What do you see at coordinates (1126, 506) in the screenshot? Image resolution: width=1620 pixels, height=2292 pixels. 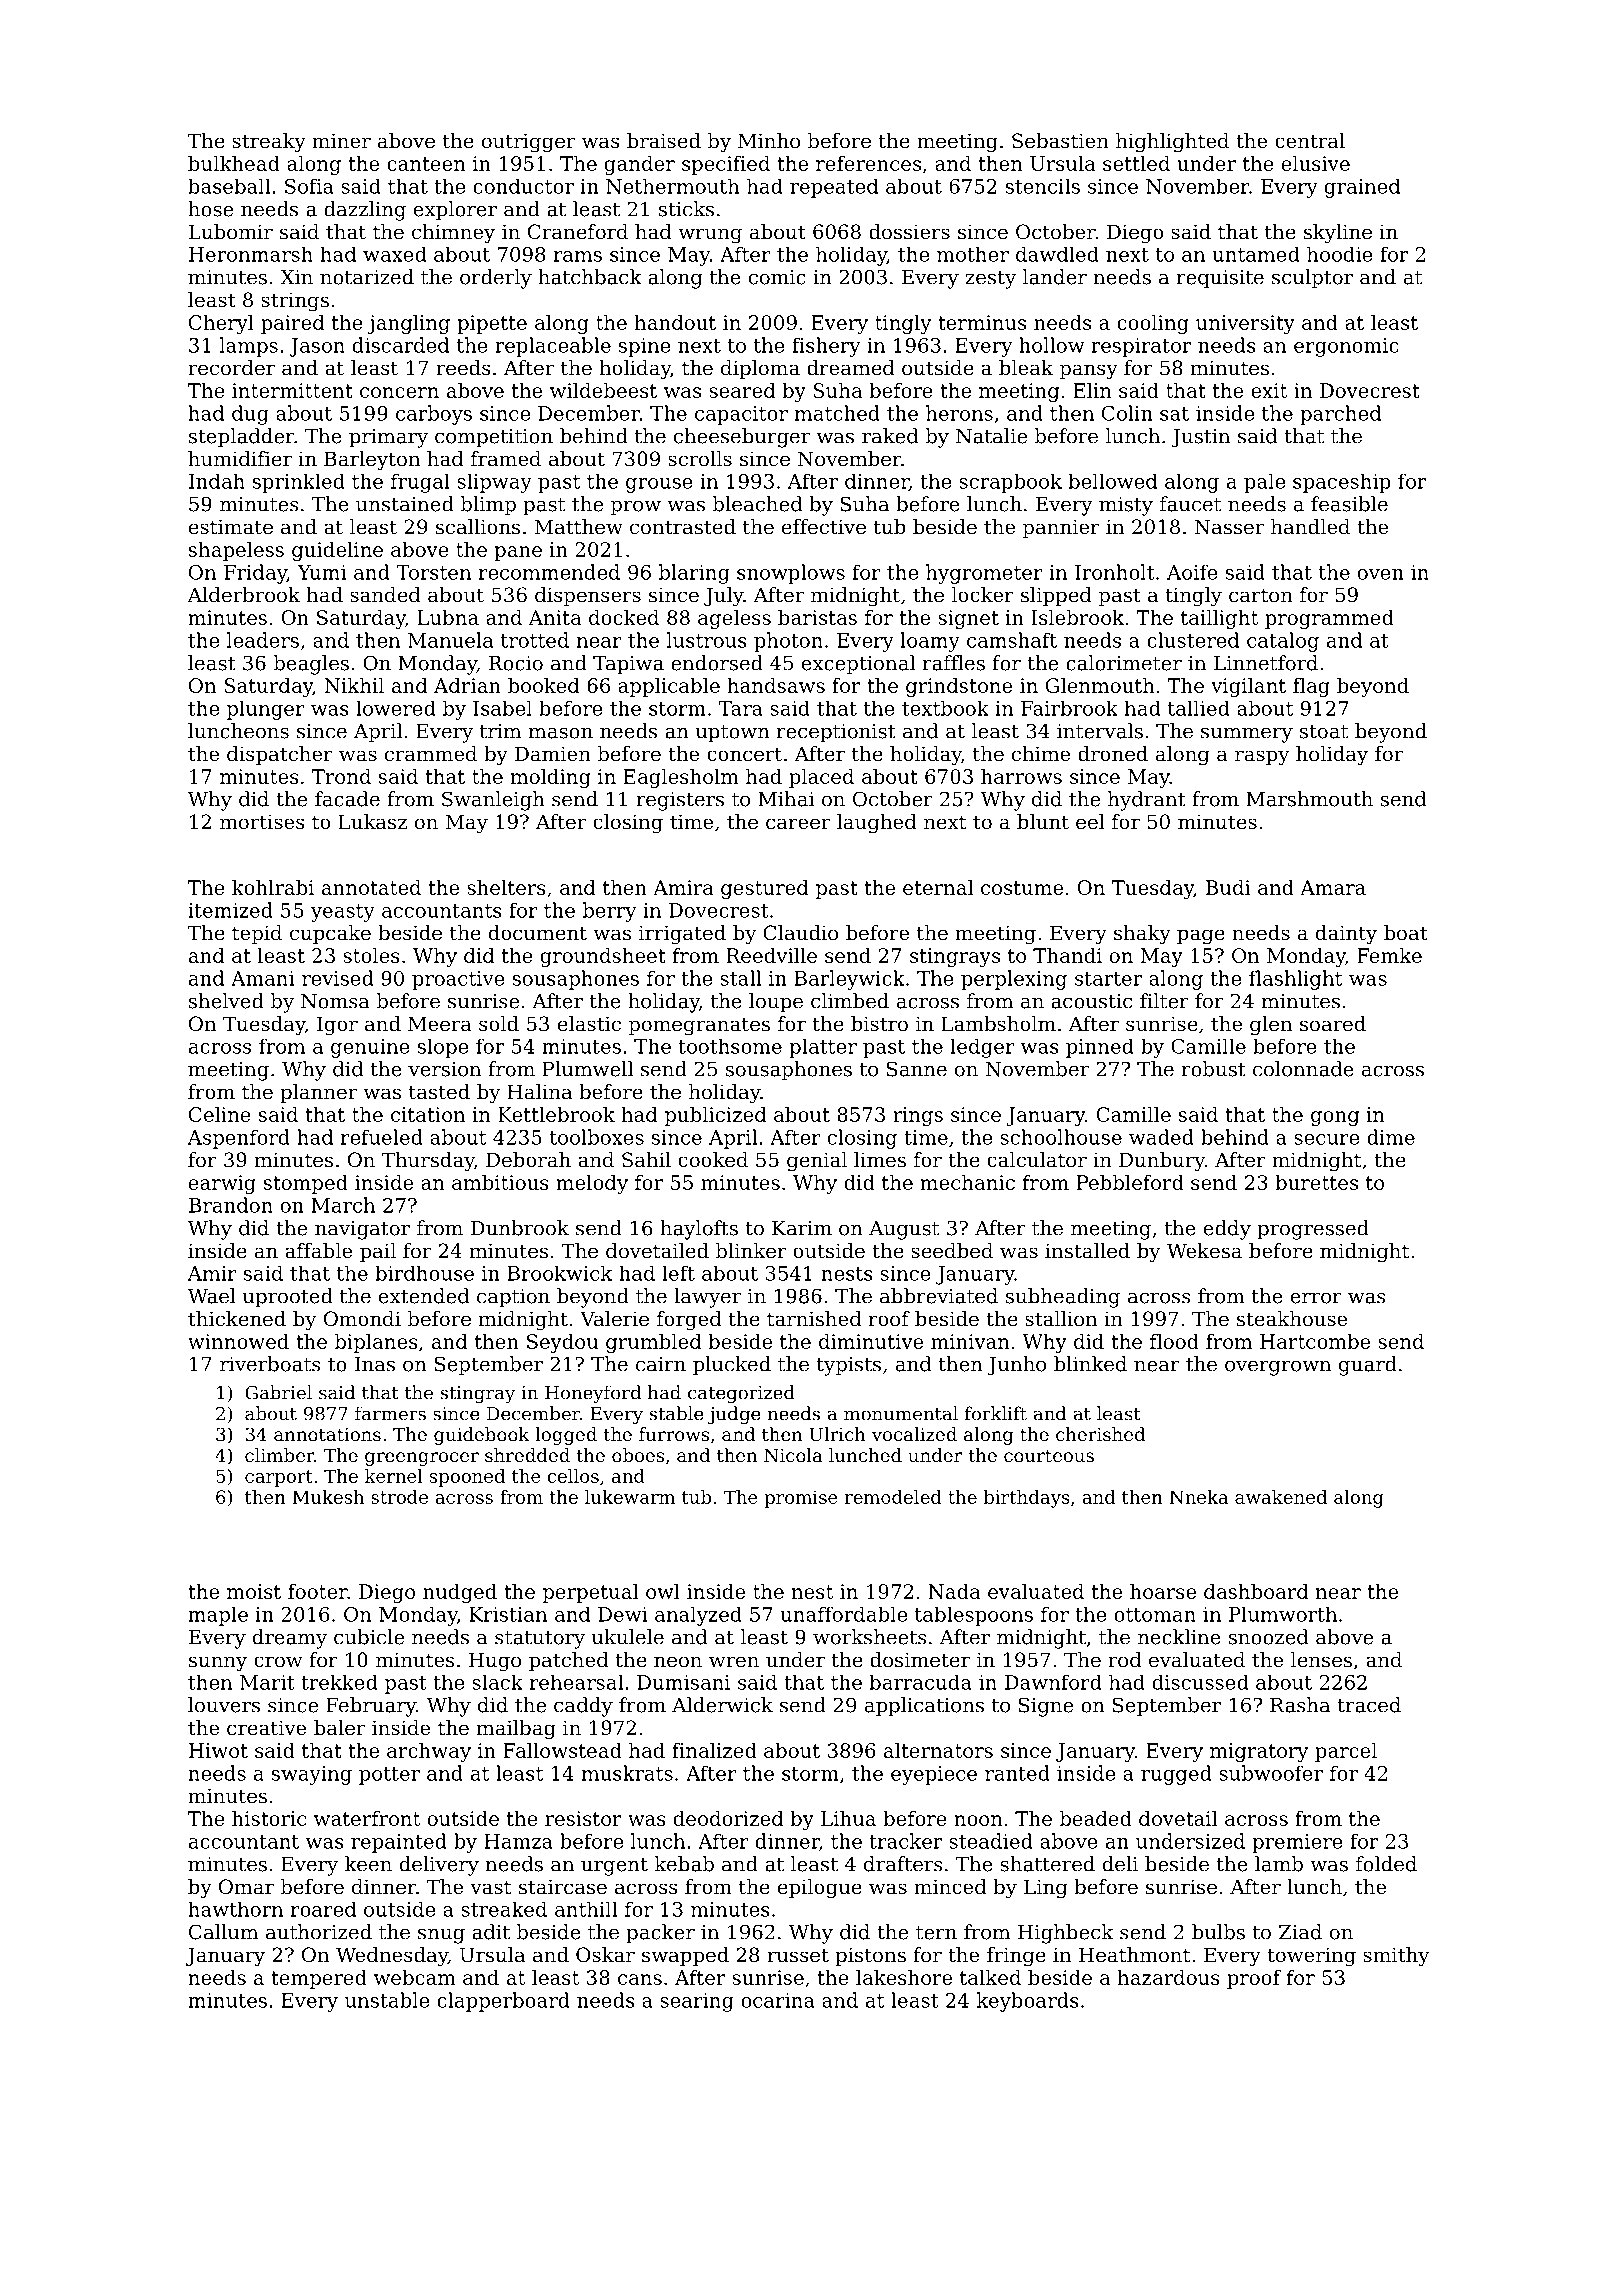 I see `misty` at bounding box center [1126, 506].
